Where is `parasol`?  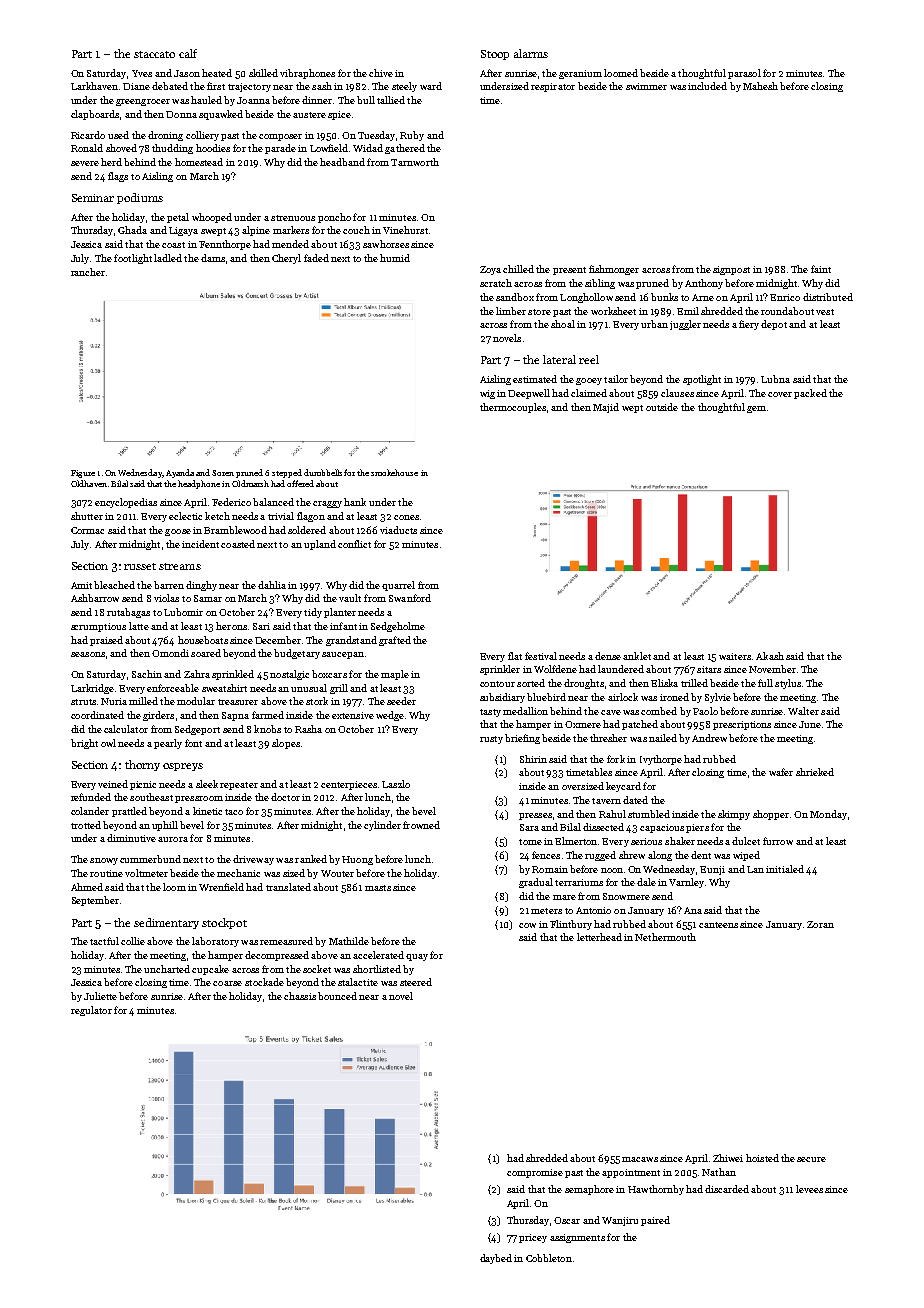
parasol is located at coordinates (744, 74).
